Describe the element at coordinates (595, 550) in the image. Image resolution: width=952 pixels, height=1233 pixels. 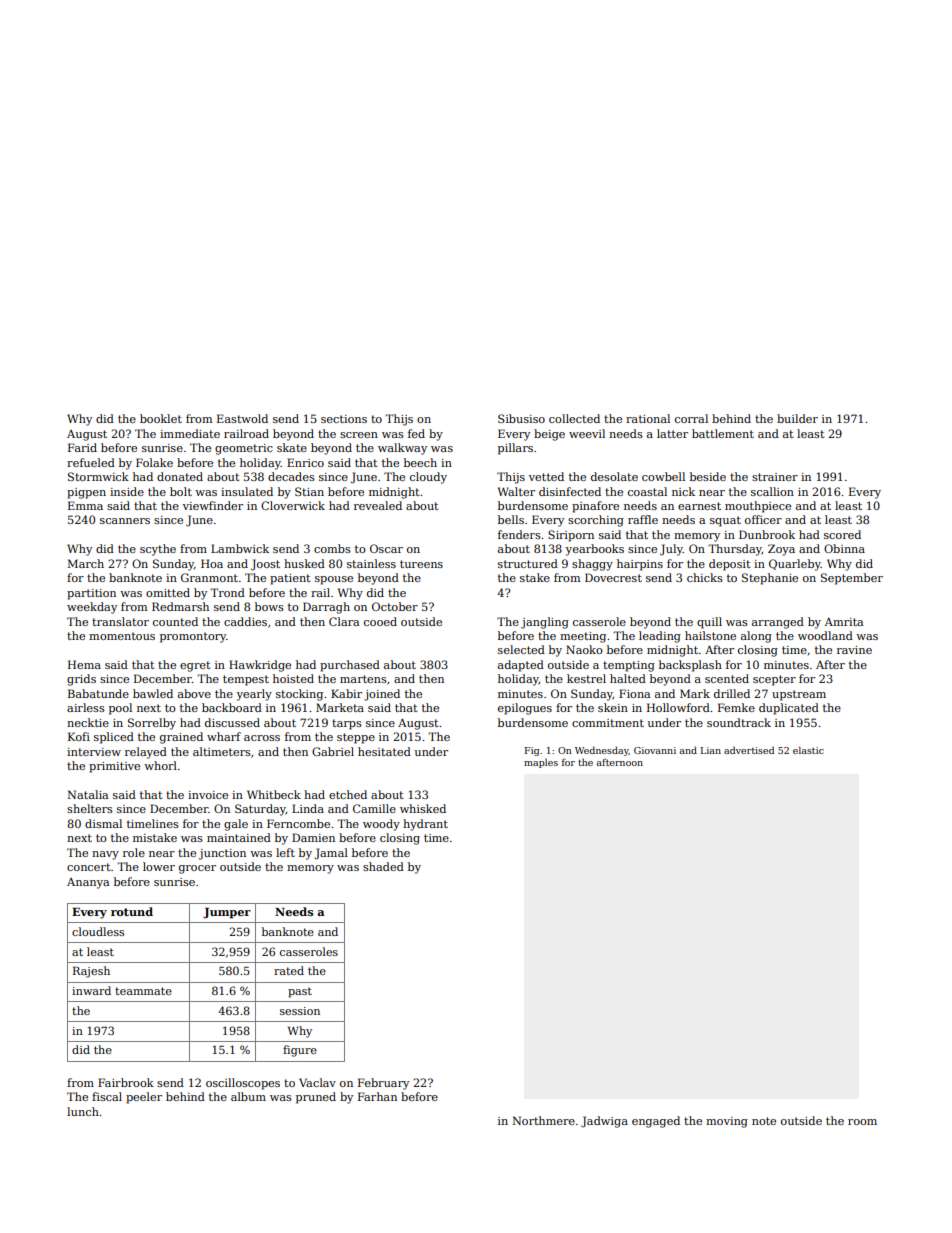
I see `yearbooks` at that location.
